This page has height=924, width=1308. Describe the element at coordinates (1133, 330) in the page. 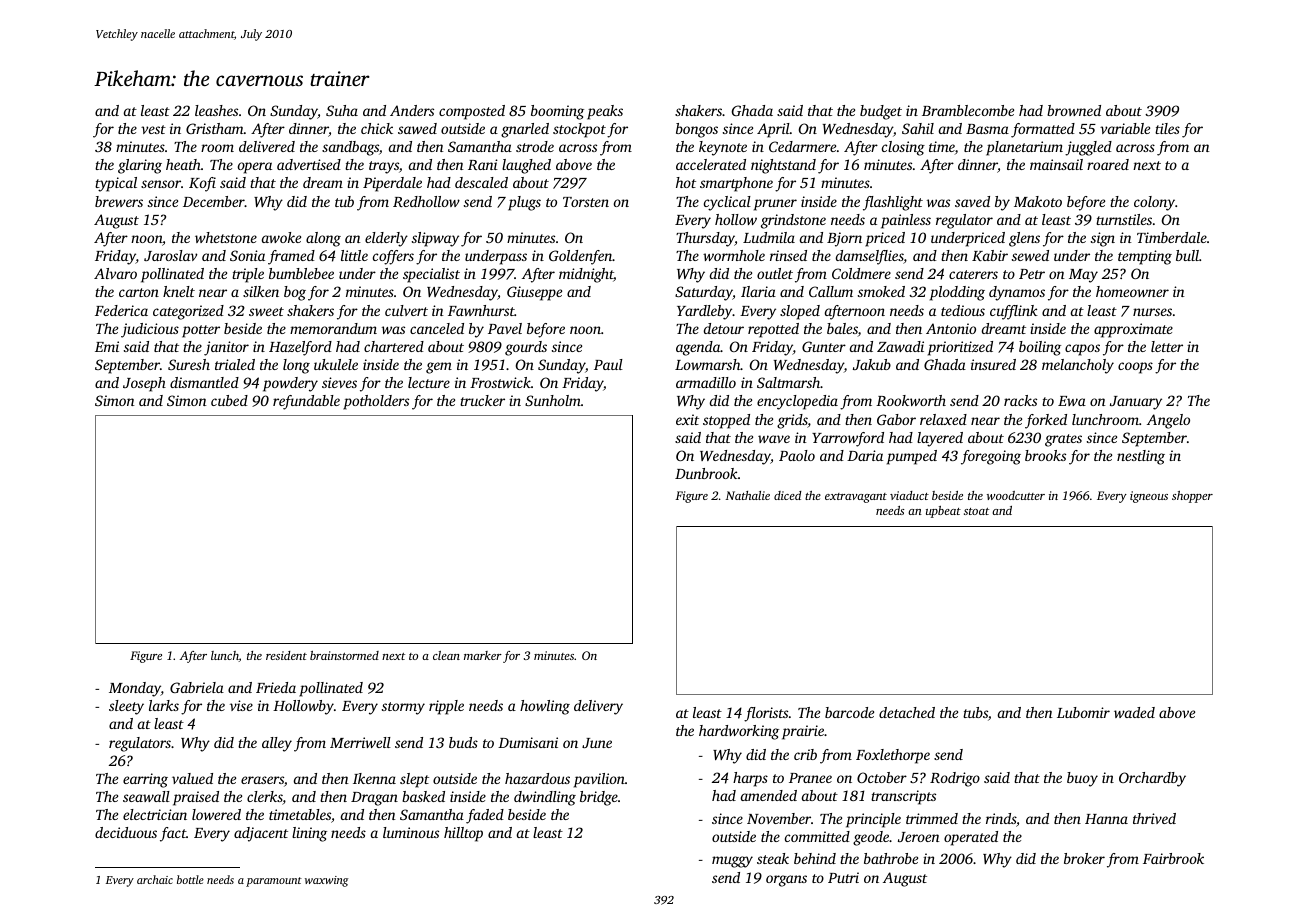

I see `approximate` at that location.
